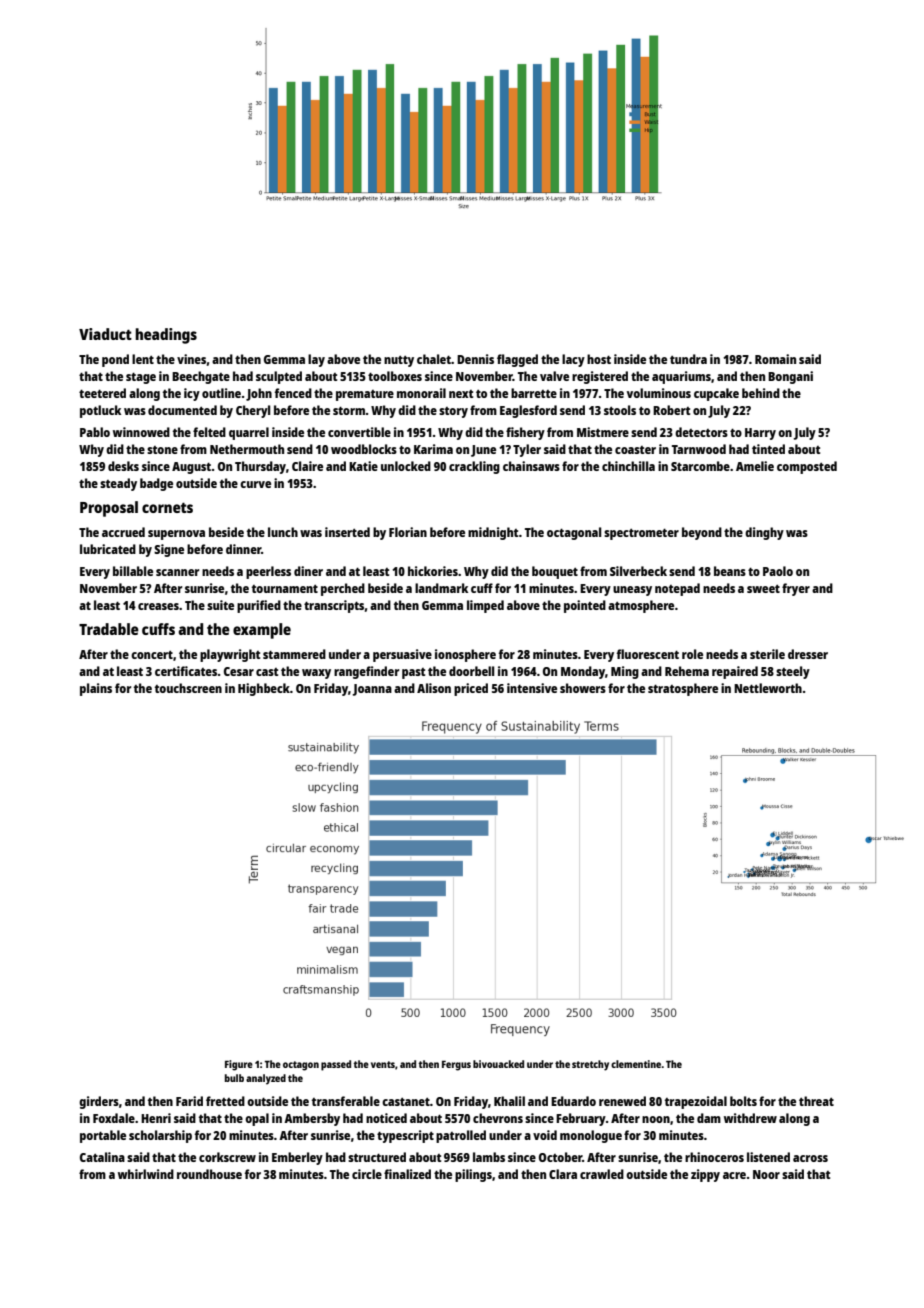 The image size is (924, 1308). I want to click on Farid, so click(189, 1101).
